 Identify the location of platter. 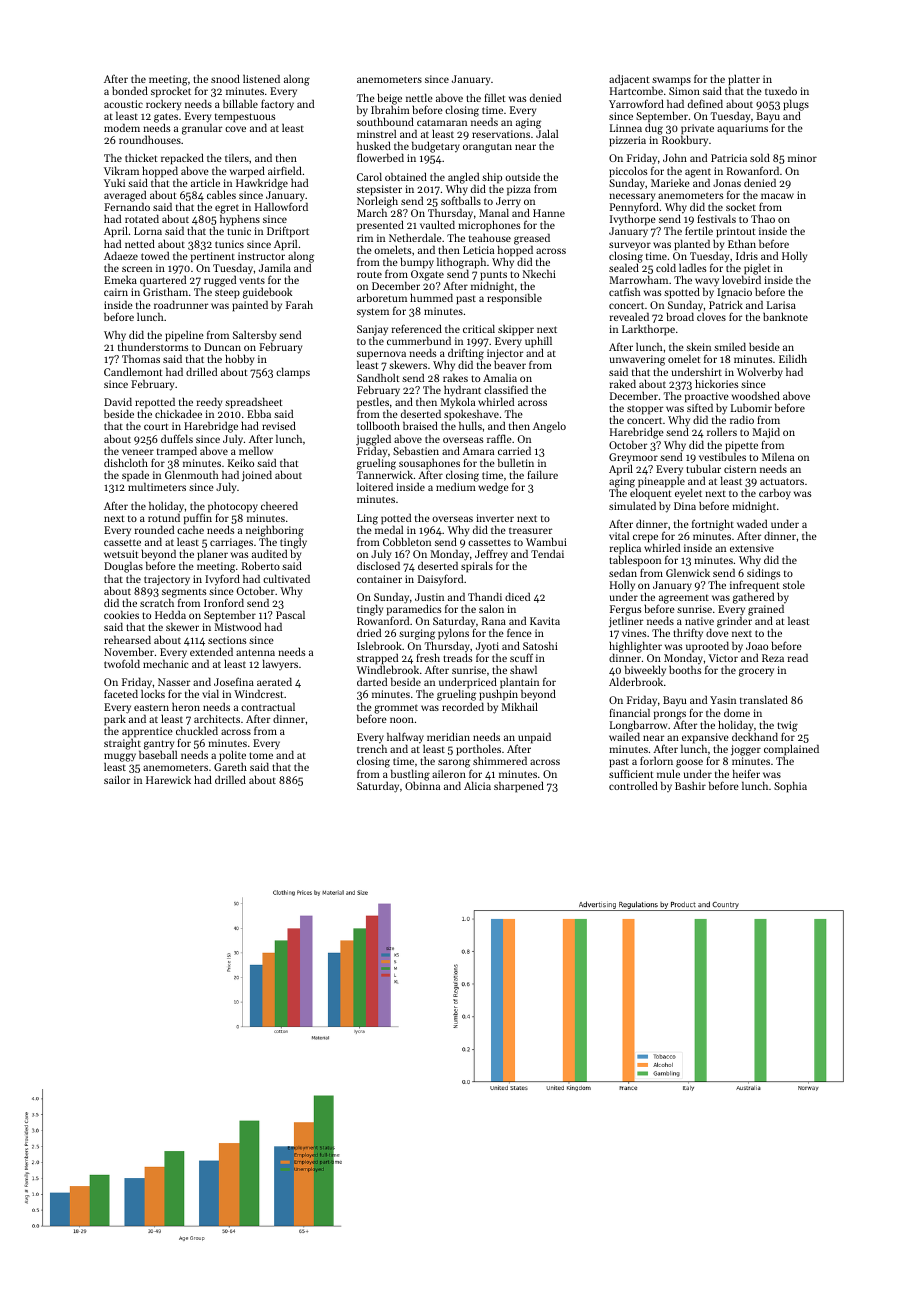
(744, 80).
